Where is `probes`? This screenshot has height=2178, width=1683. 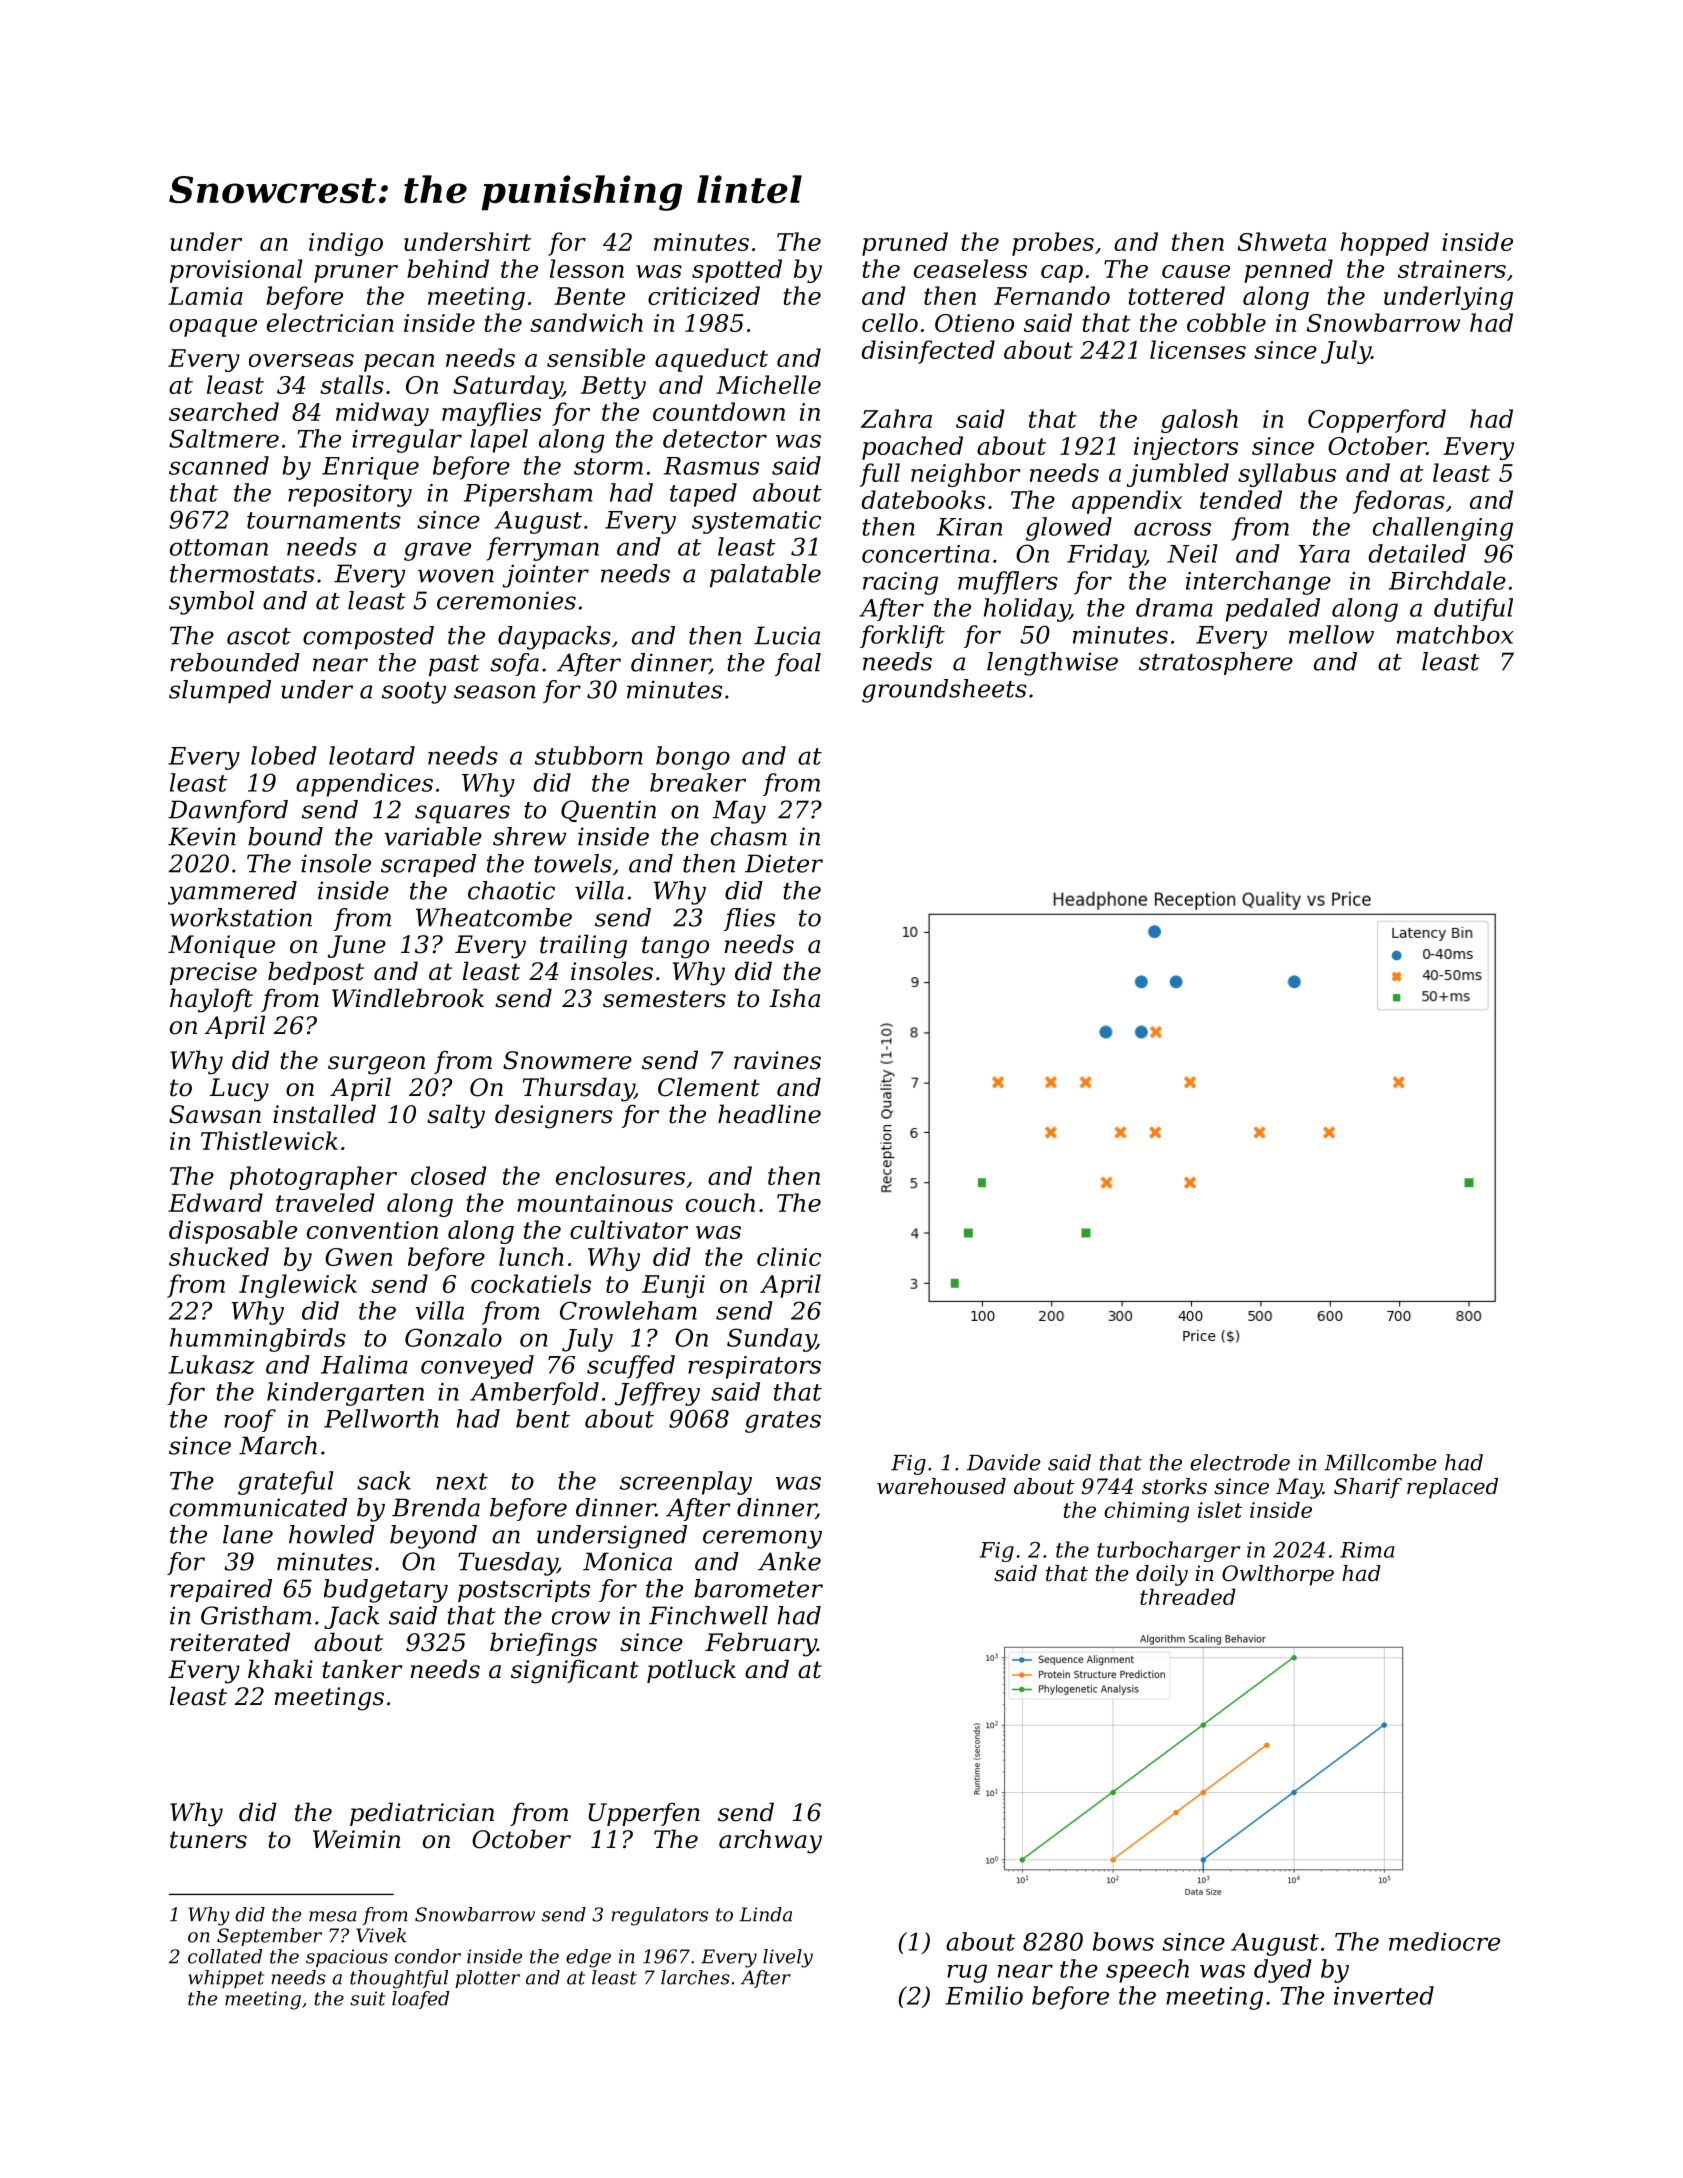
probes is located at coordinates (1053, 244).
